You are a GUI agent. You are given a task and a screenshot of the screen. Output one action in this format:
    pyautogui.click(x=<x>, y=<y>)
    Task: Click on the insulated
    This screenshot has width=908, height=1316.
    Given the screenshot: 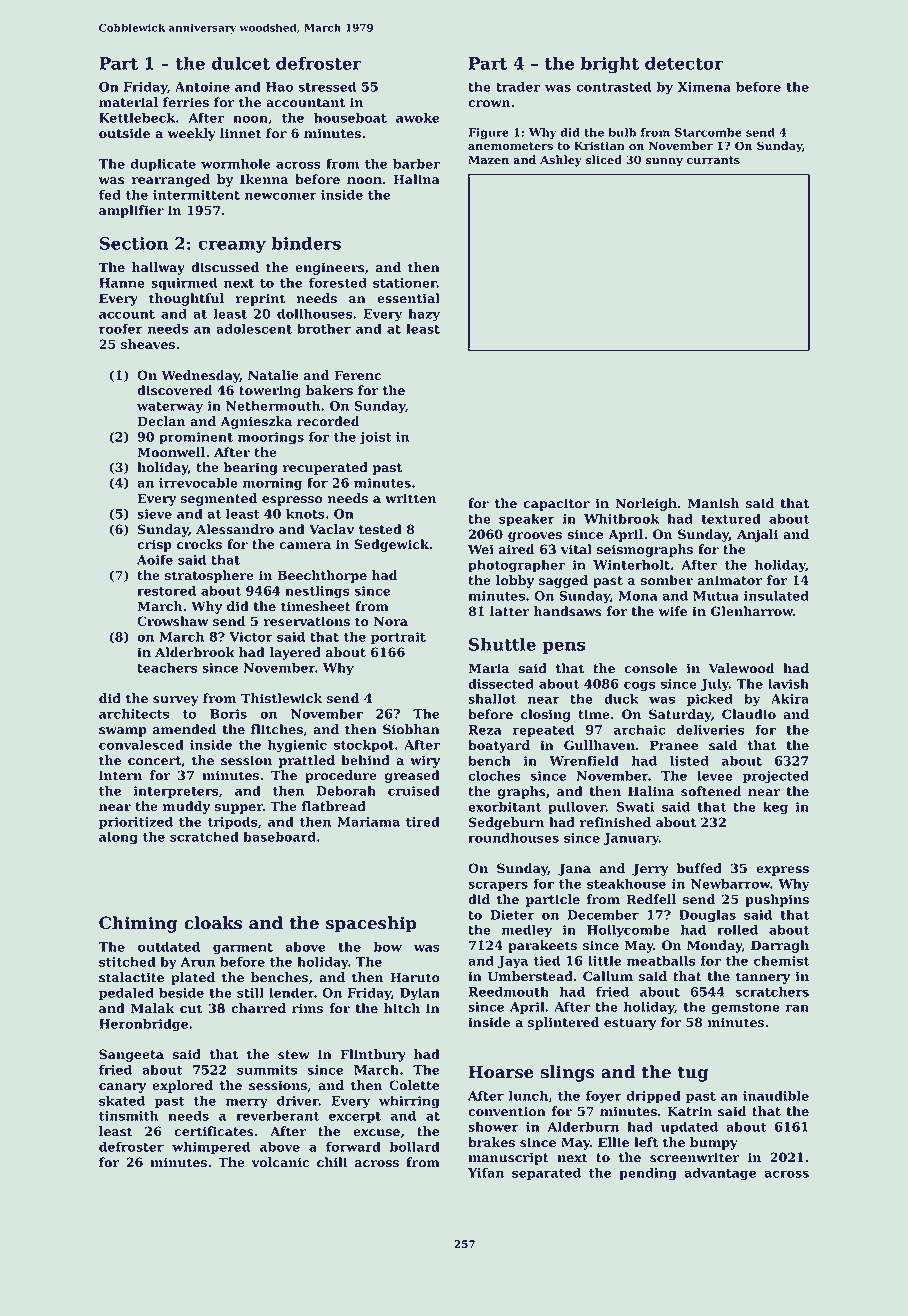 What is the action you would take?
    pyautogui.click(x=776, y=595)
